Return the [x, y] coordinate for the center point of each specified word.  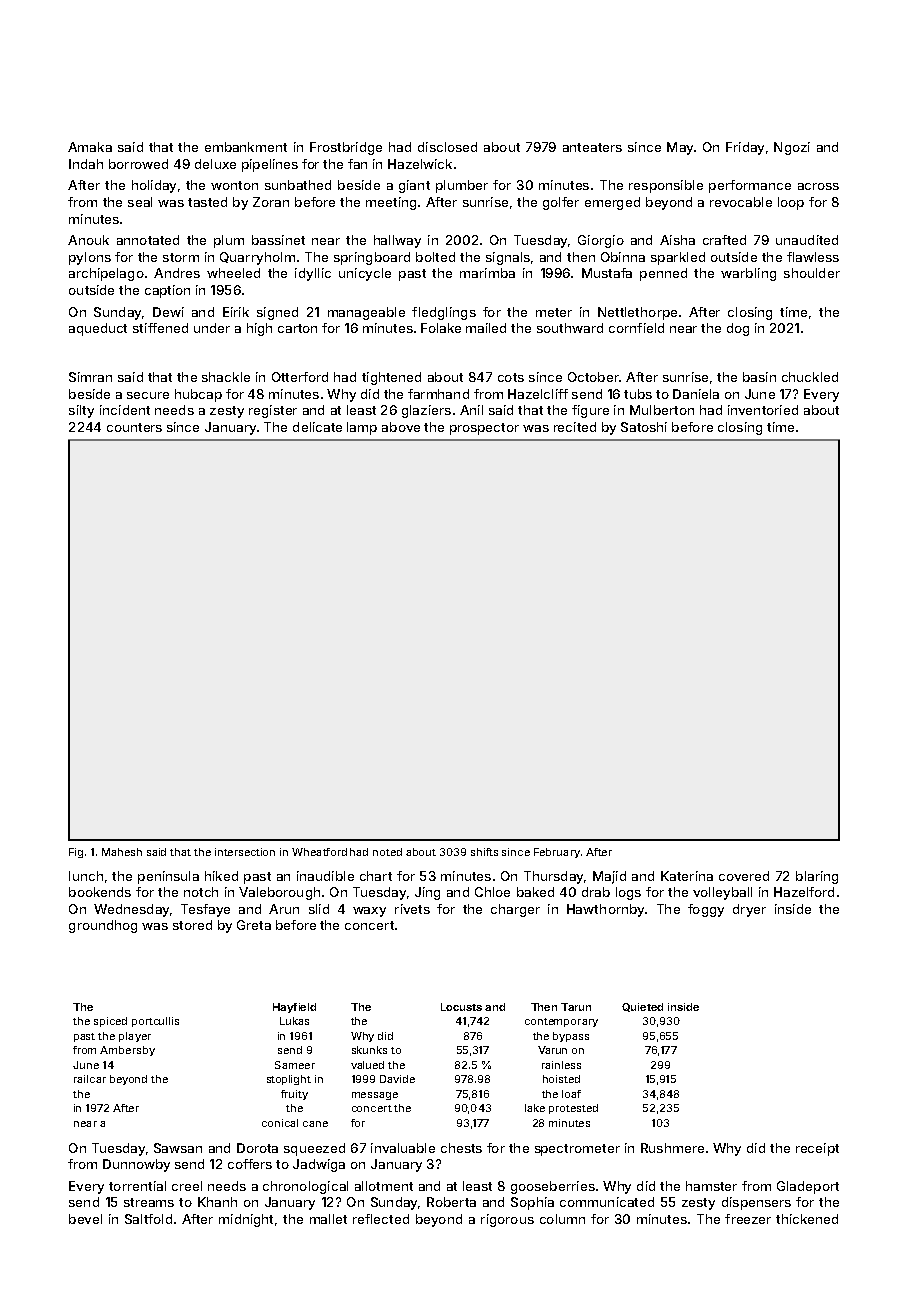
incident [125, 410]
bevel [85, 1219]
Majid [609, 877]
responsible [666, 186]
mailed [486, 328]
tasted [207, 202]
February [557, 853]
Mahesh [122, 852]
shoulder [812, 273]
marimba [487, 273]
